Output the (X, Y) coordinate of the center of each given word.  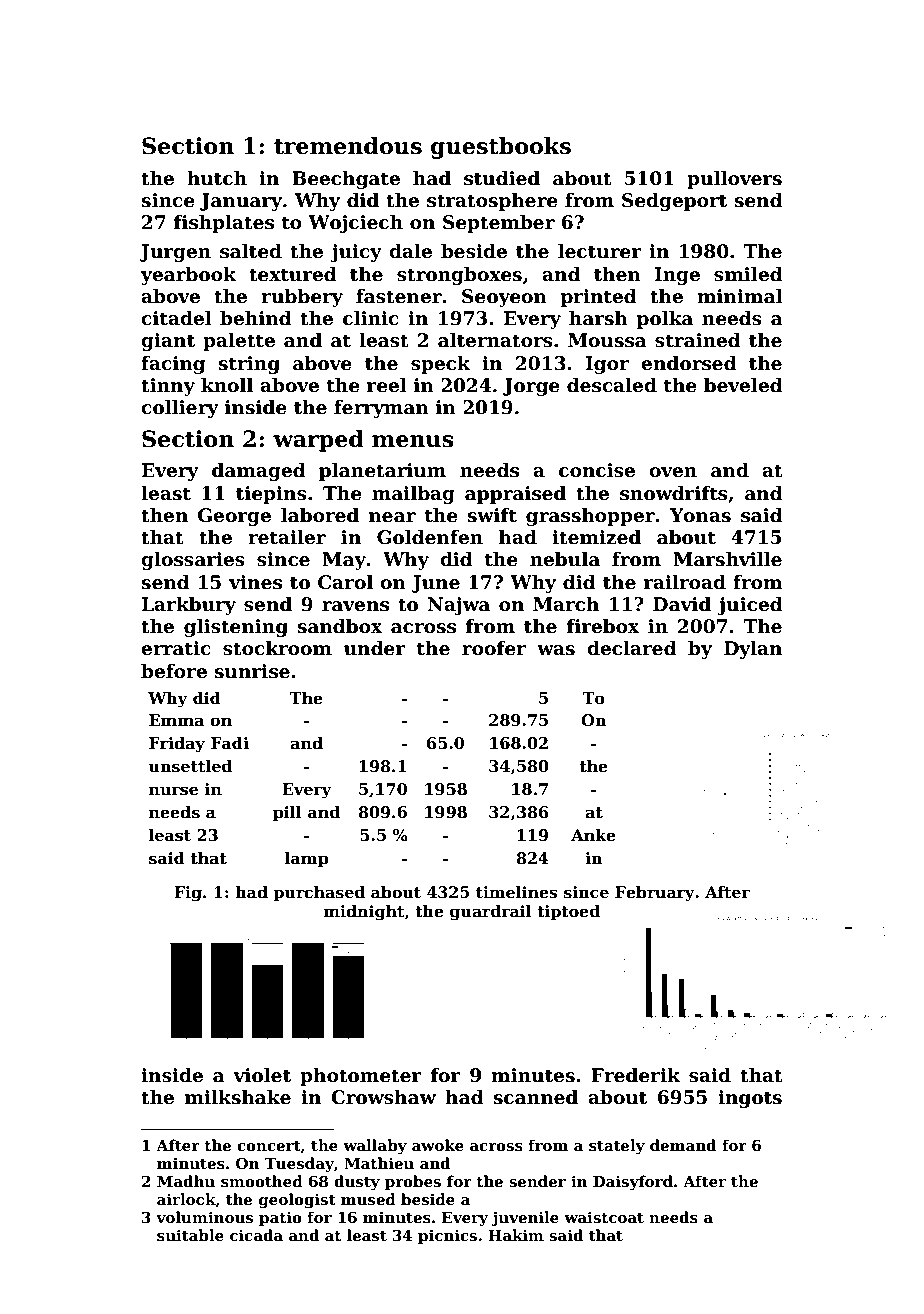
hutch (217, 178)
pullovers (734, 180)
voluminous (204, 1217)
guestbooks (501, 148)
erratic (176, 648)
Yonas (700, 515)
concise (597, 470)
